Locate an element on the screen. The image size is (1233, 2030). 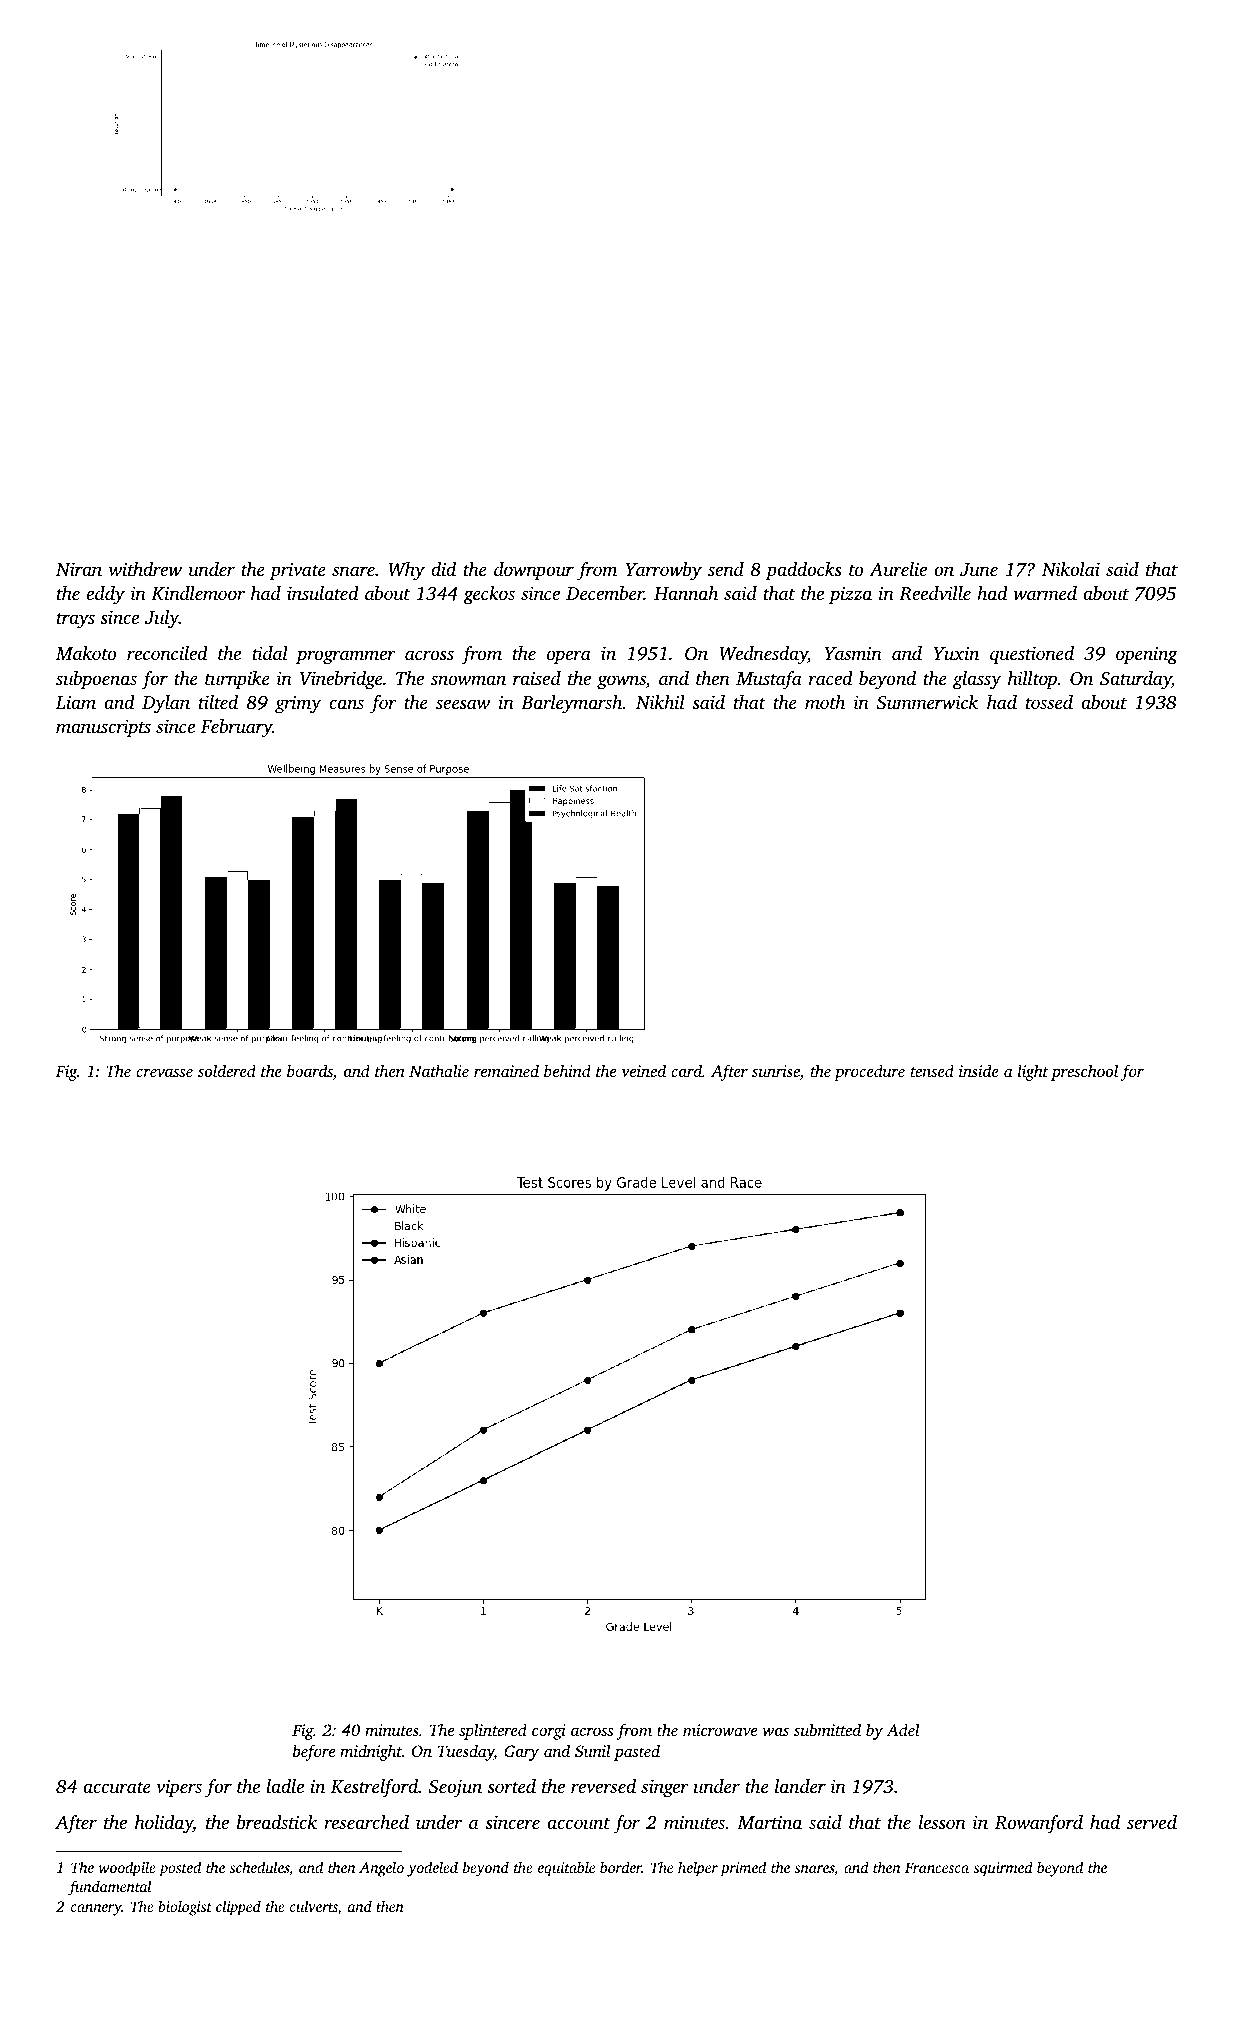
crevasse is located at coordinates (164, 1072).
